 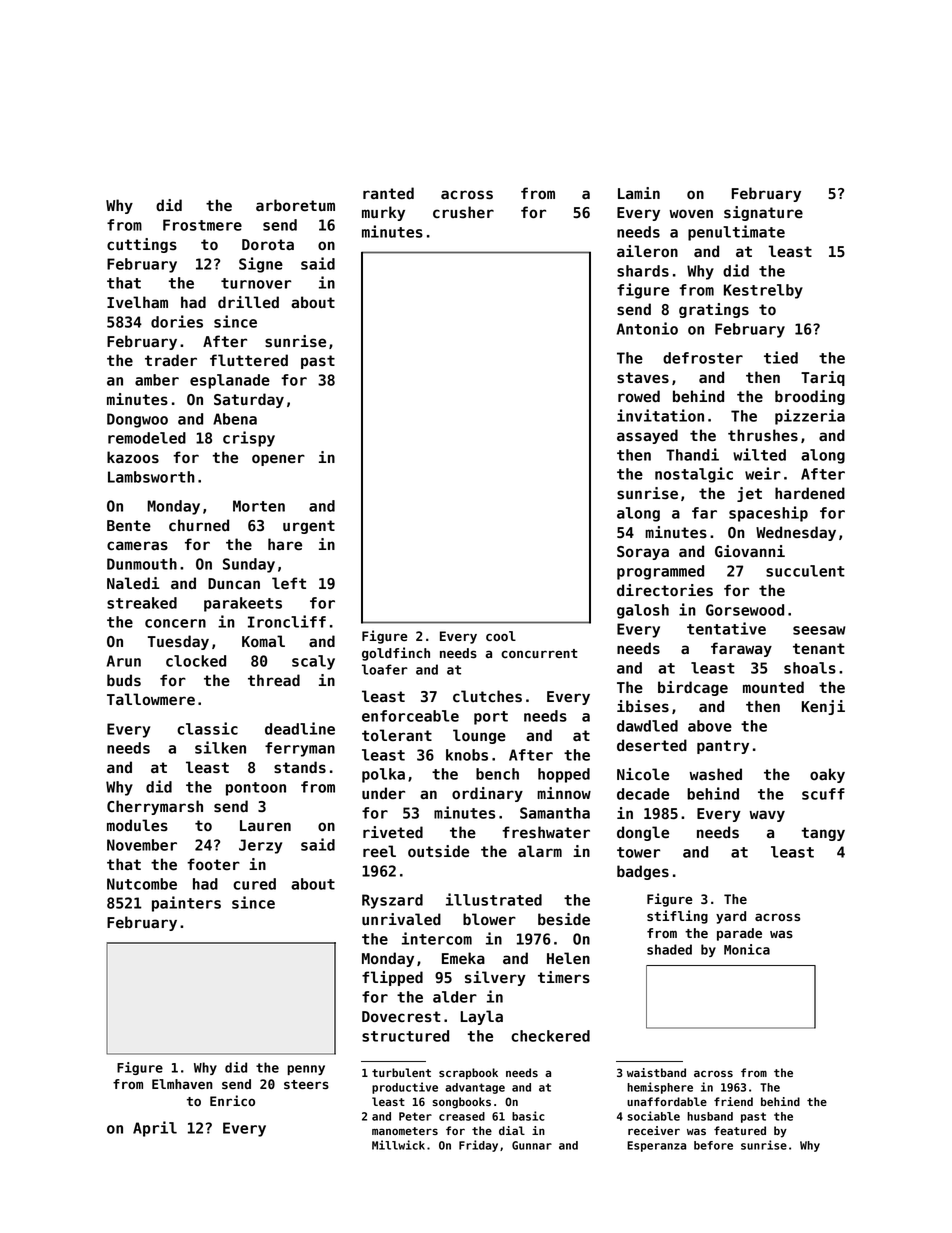 I want to click on brooding, so click(x=810, y=397).
